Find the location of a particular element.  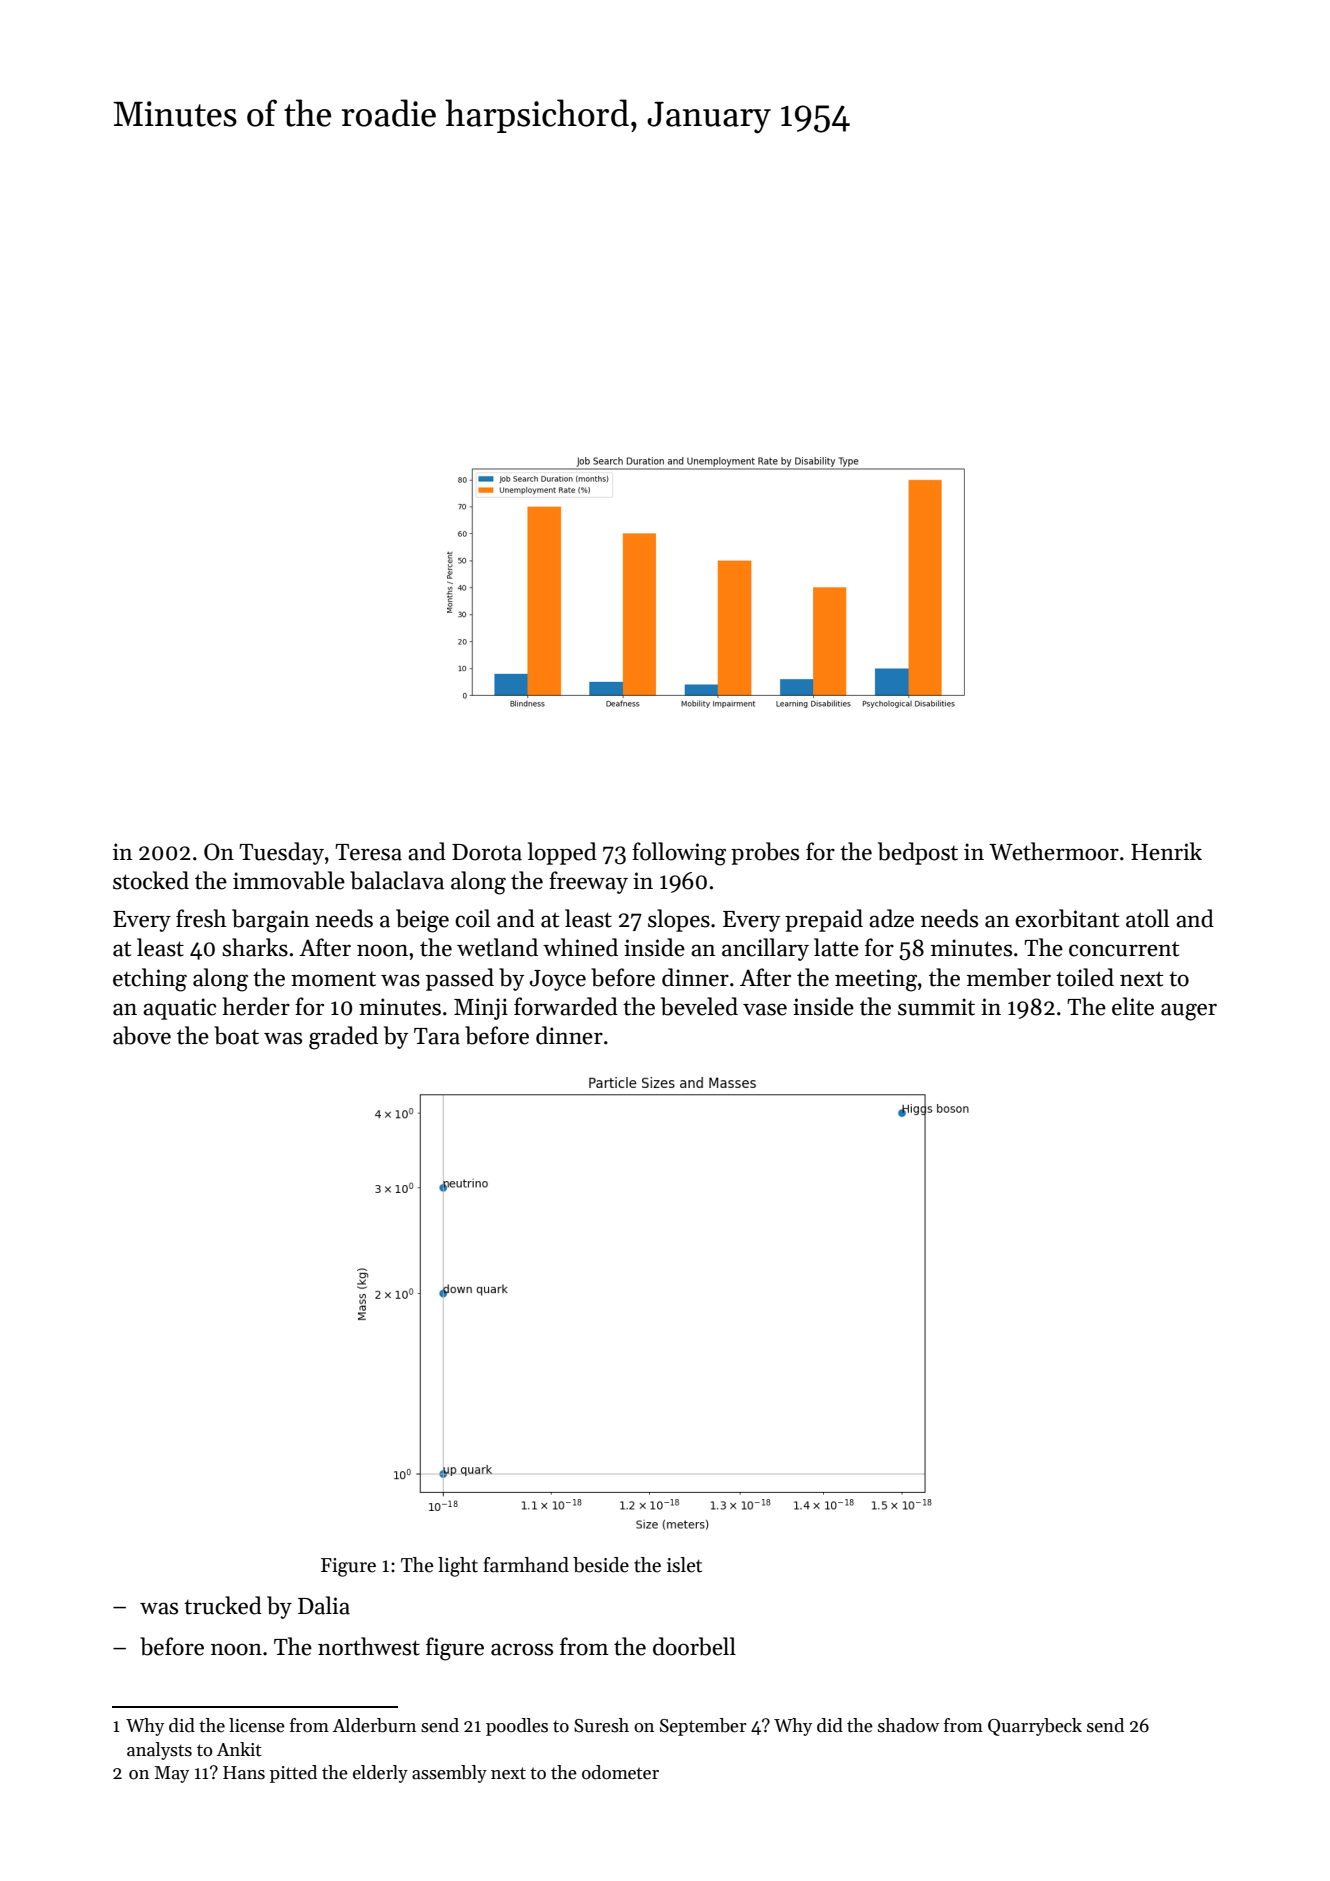

summit is located at coordinates (936, 1007).
